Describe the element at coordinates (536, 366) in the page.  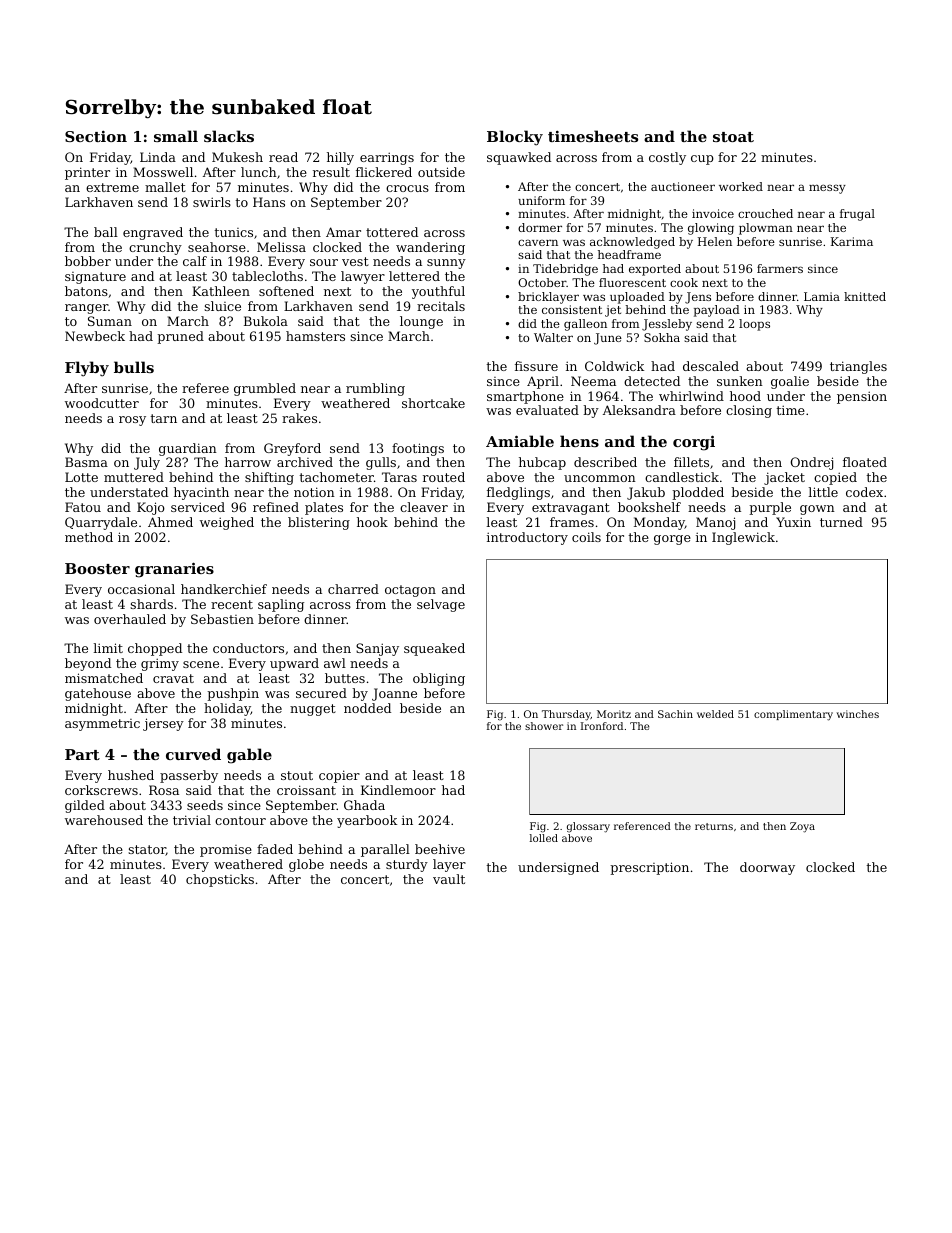
I see `fissure` at that location.
